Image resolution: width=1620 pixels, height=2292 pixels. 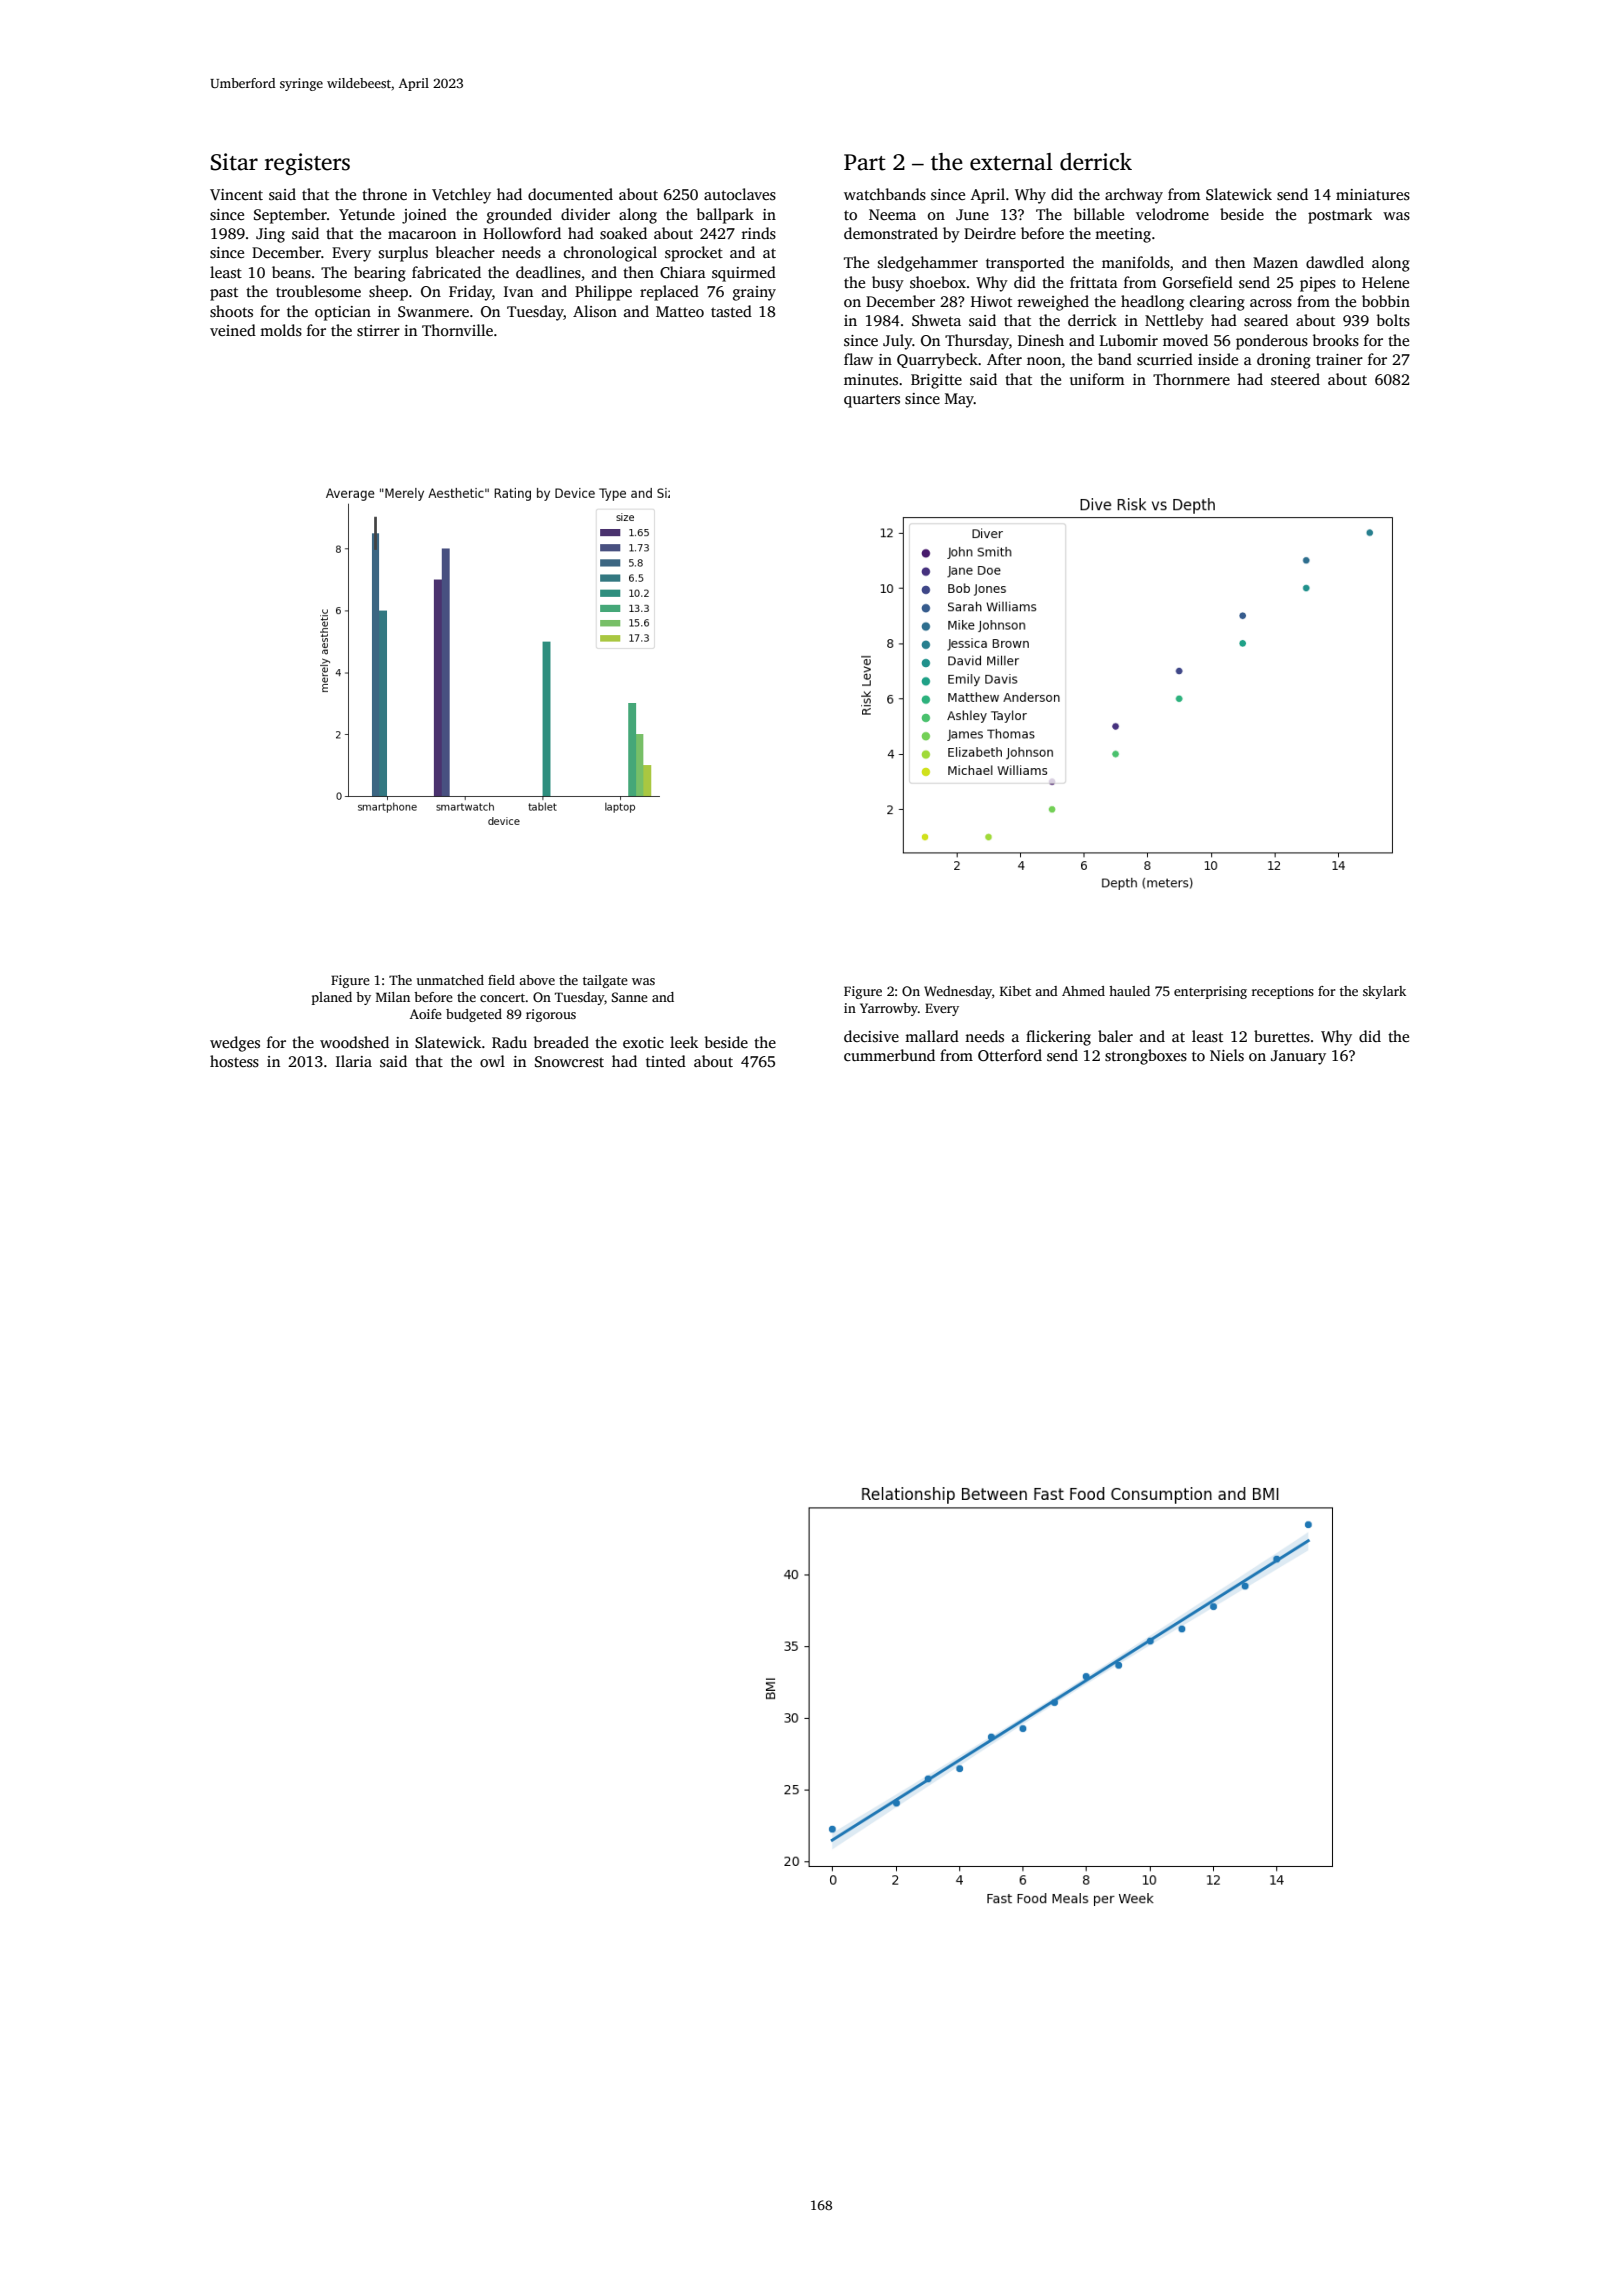 I want to click on unmatched, so click(x=450, y=980).
